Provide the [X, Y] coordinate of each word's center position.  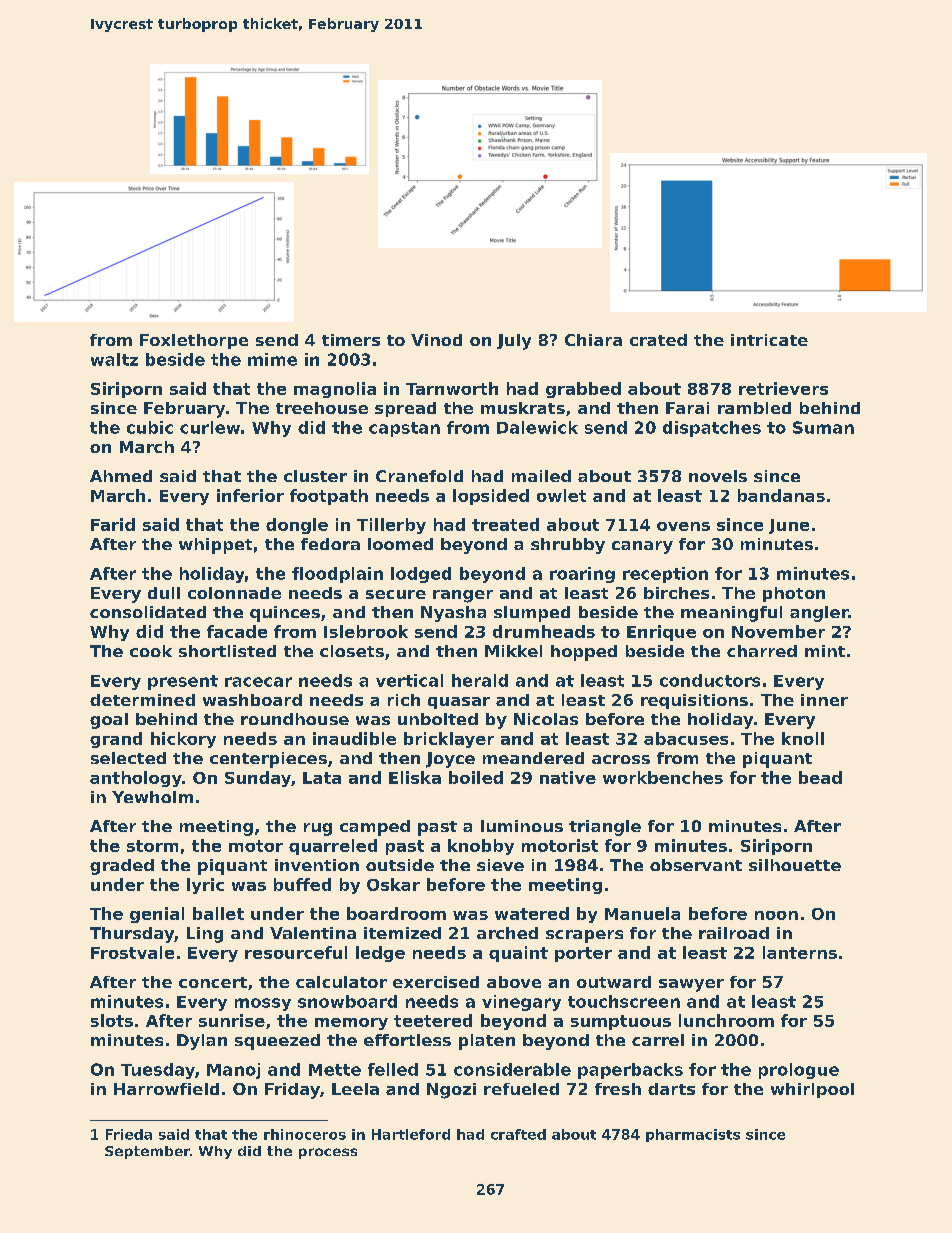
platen [487, 1042]
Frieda [129, 1134]
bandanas [781, 495]
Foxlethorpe [194, 341]
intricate [769, 340]
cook [151, 651]
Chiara [593, 340]
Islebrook [366, 631]
